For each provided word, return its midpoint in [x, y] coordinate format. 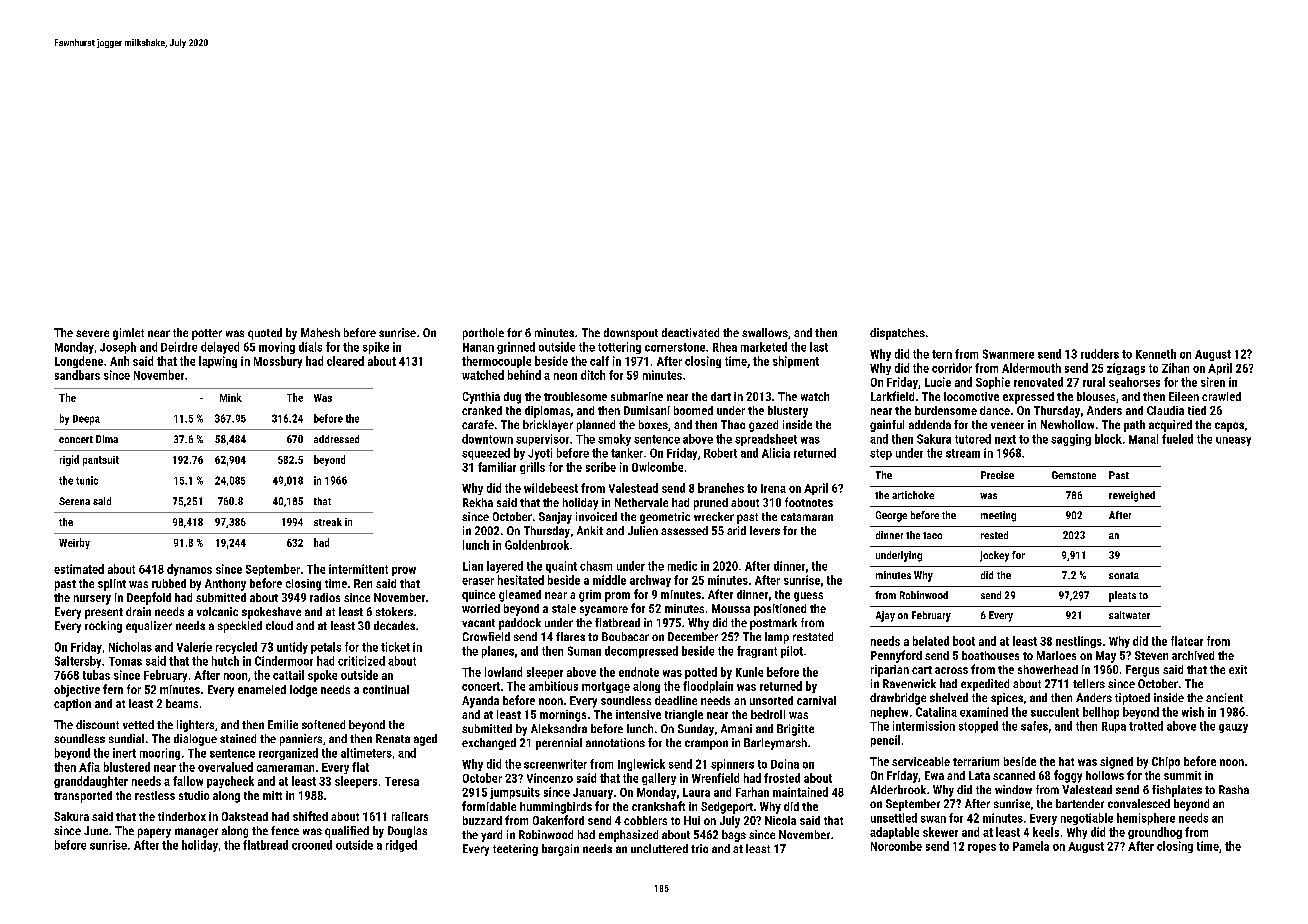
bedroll [768, 714]
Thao [733, 424]
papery [154, 833]
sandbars [77, 375]
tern [942, 354]
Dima [107, 439]
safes [1034, 726]
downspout [631, 334]
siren [1213, 382]
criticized [361, 661]
